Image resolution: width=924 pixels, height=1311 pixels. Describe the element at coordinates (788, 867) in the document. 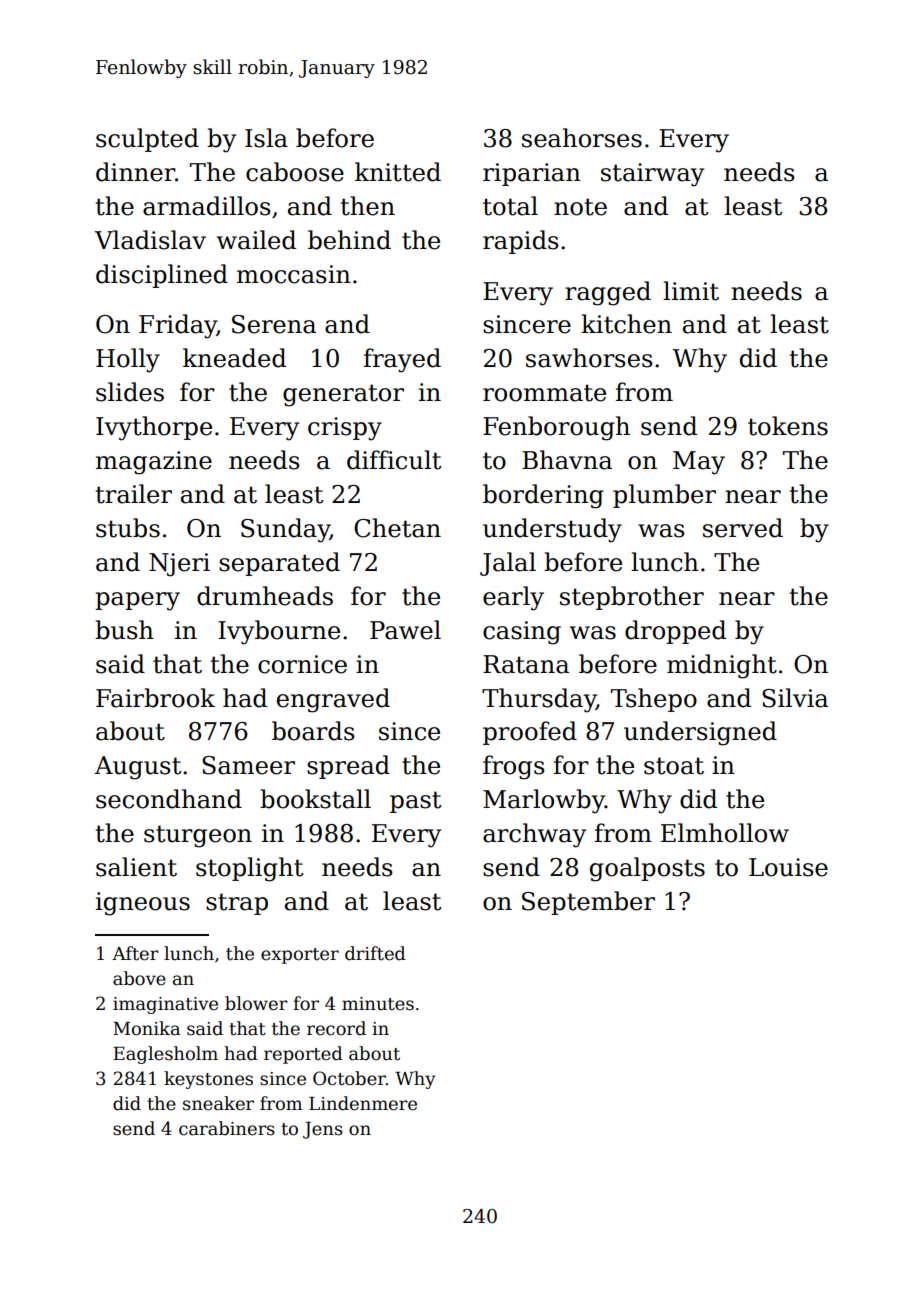

I see `Louise` at that location.
